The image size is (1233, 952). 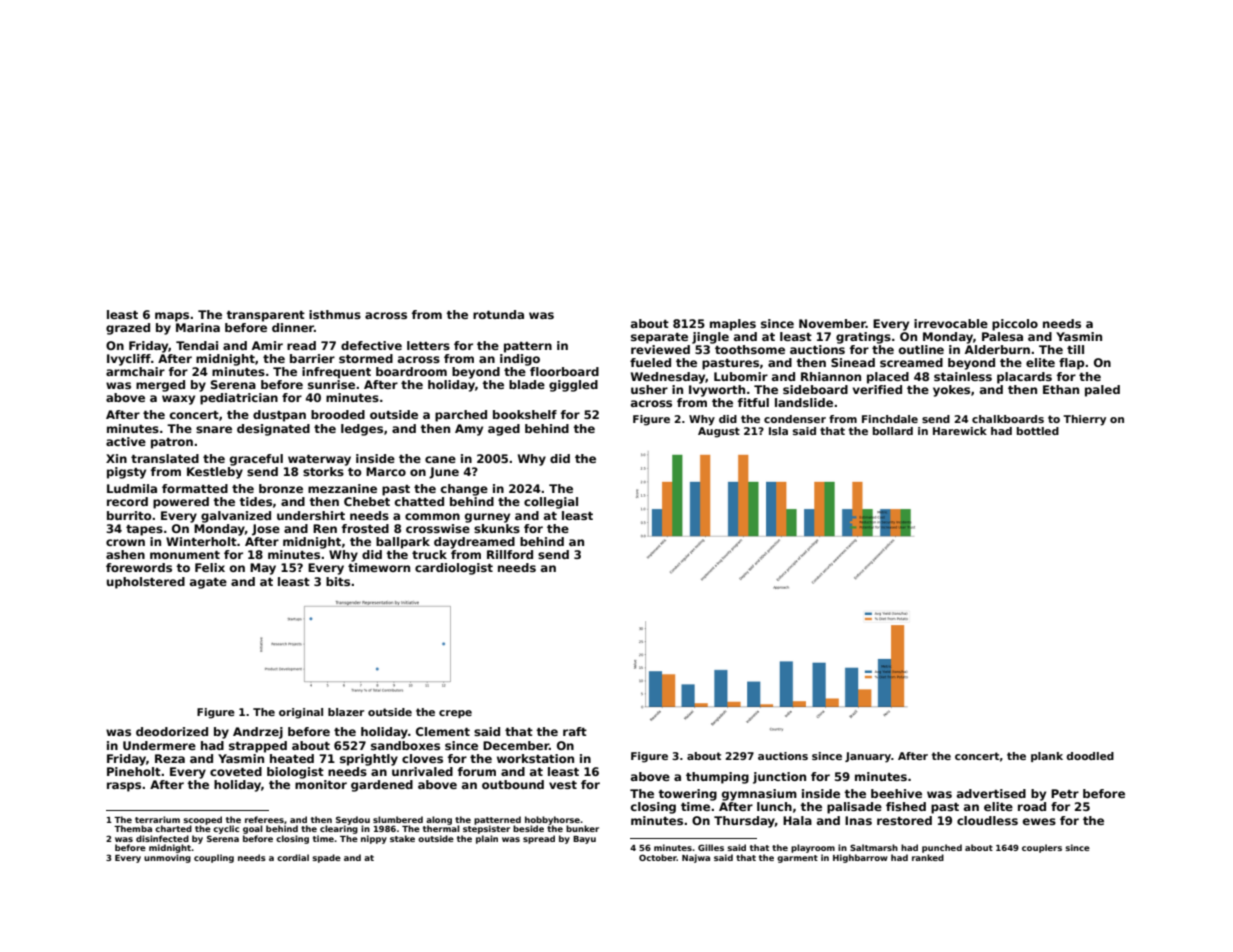 I want to click on rotunda, so click(x=498, y=314).
